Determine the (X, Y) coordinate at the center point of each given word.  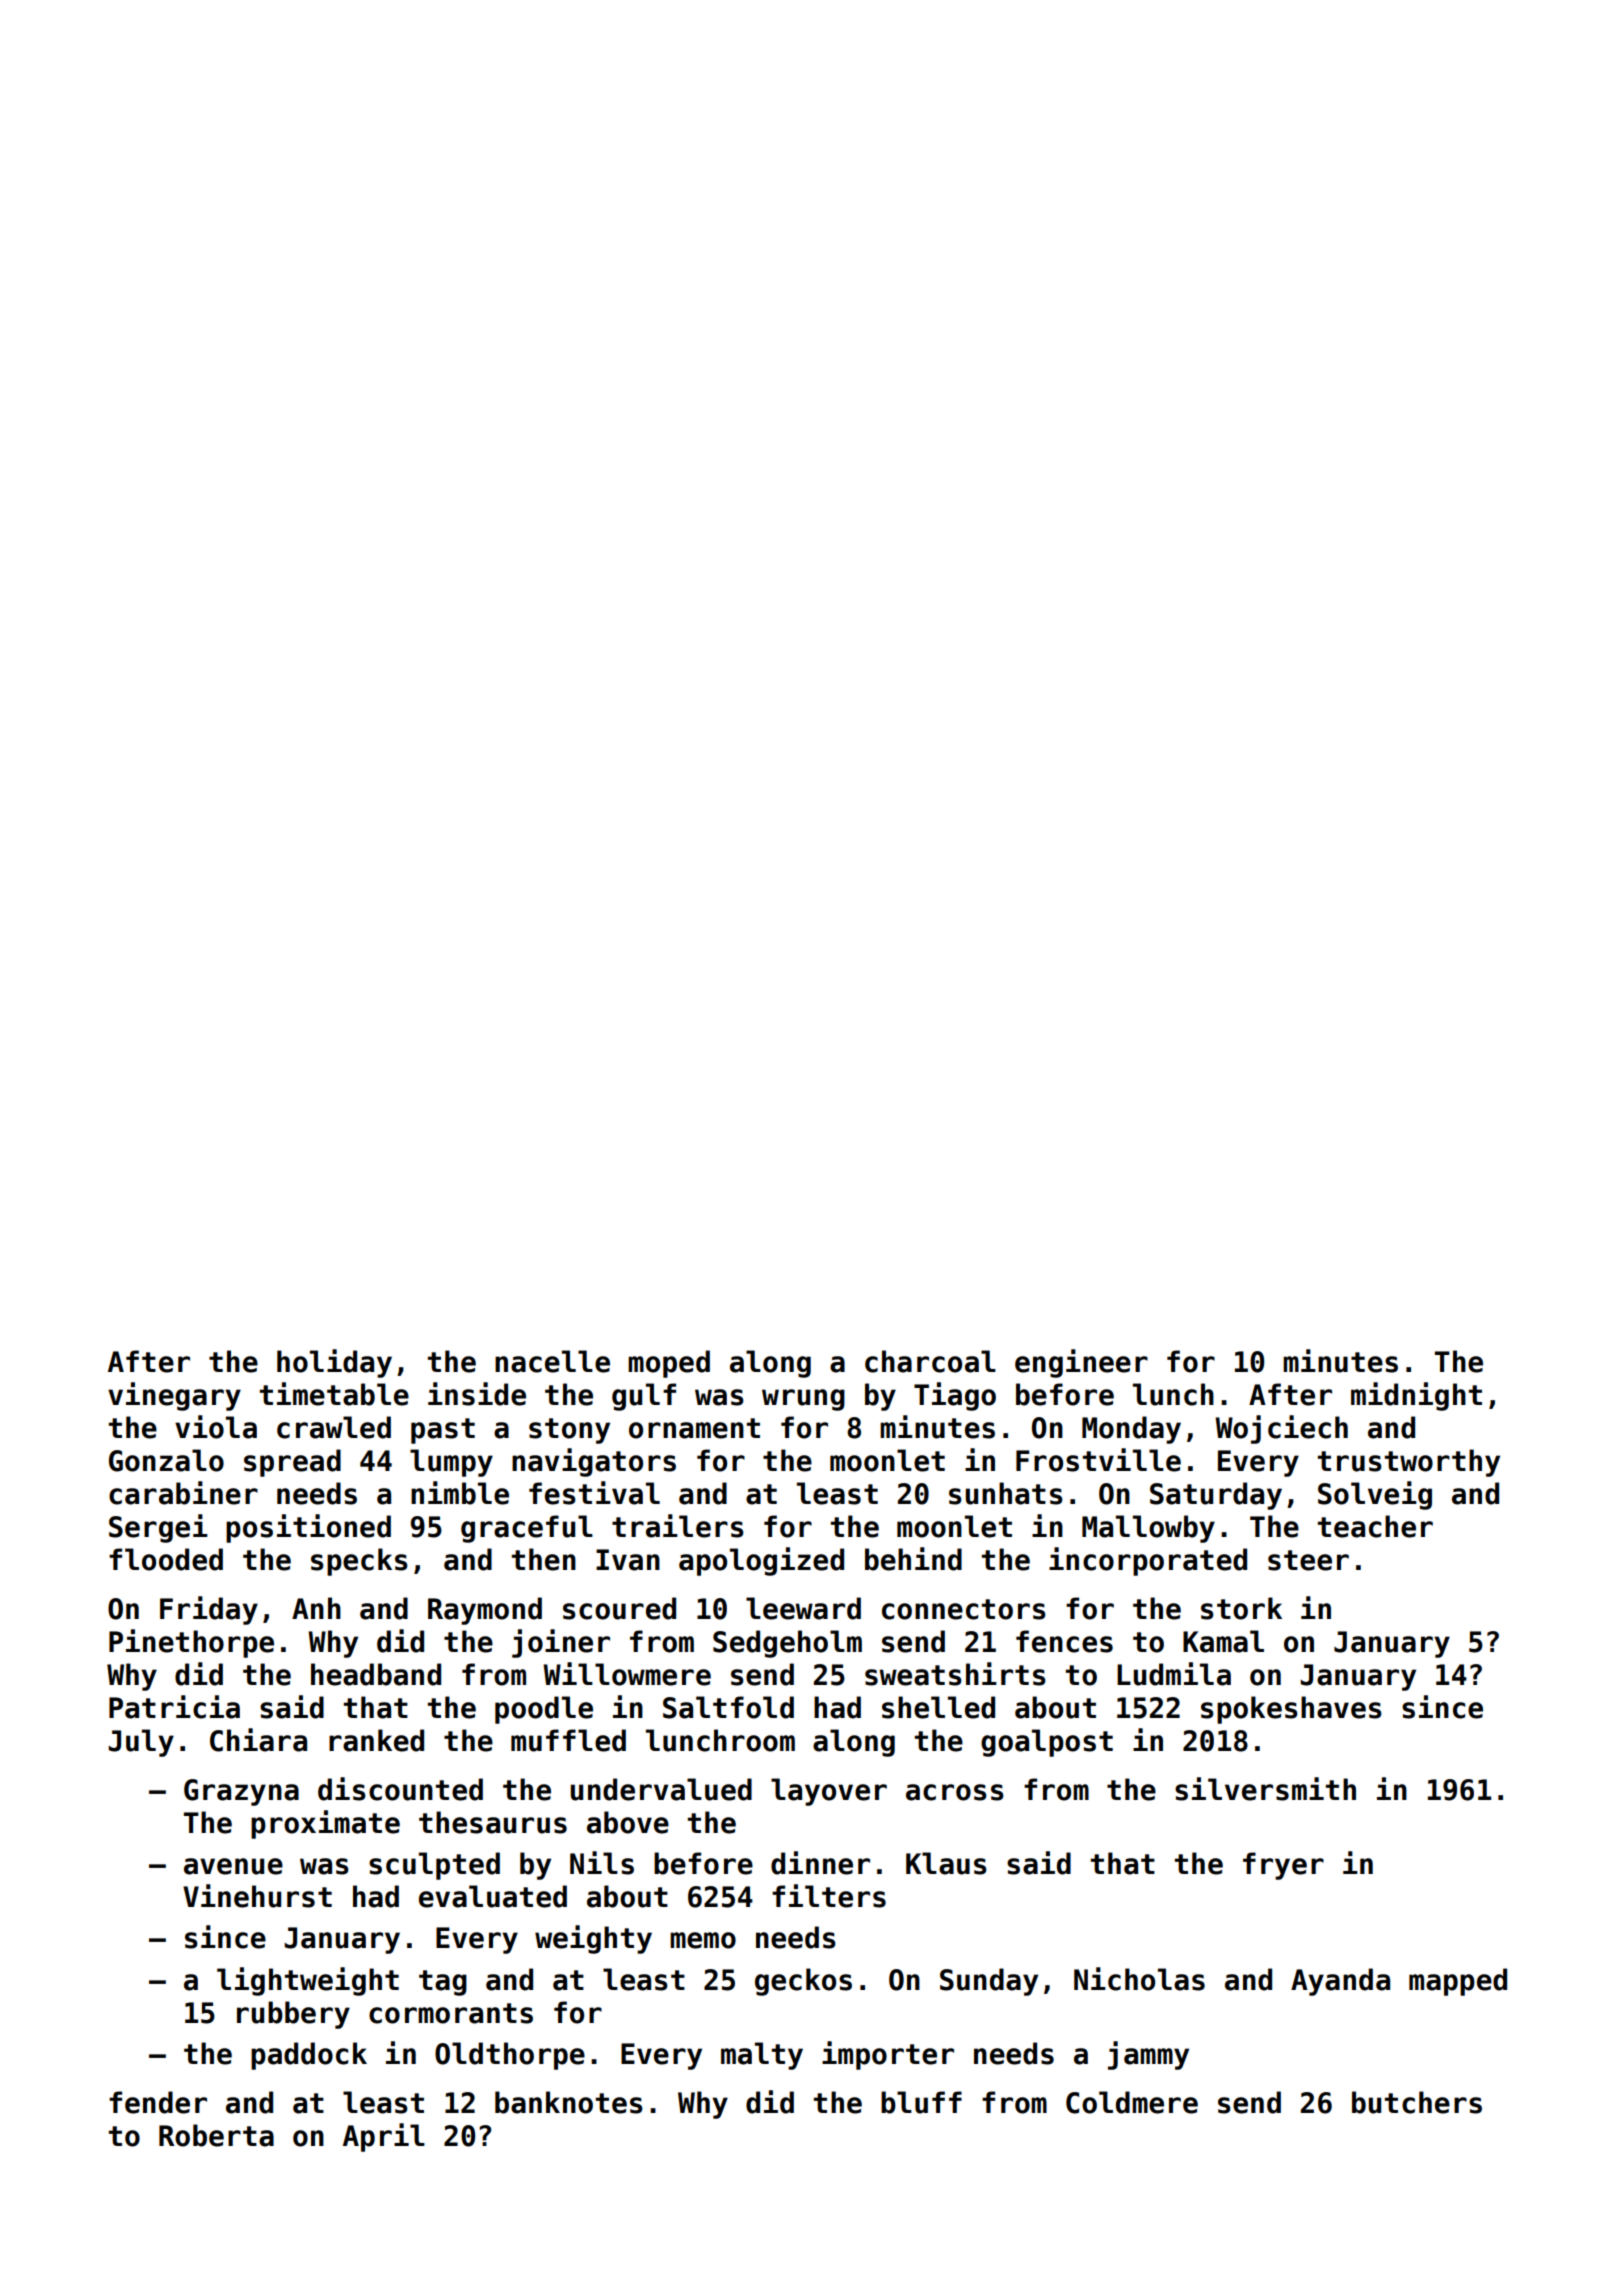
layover (829, 1792)
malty (762, 2056)
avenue (233, 1866)
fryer (1283, 1866)
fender (158, 2102)
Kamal (1223, 1641)
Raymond (485, 1611)
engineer (1081, 1363)
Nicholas (1139, 1979)
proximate (325, 1824)
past (443, 1431)
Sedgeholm (787, 1644)
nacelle (552, 1361)
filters (829, 1896)
